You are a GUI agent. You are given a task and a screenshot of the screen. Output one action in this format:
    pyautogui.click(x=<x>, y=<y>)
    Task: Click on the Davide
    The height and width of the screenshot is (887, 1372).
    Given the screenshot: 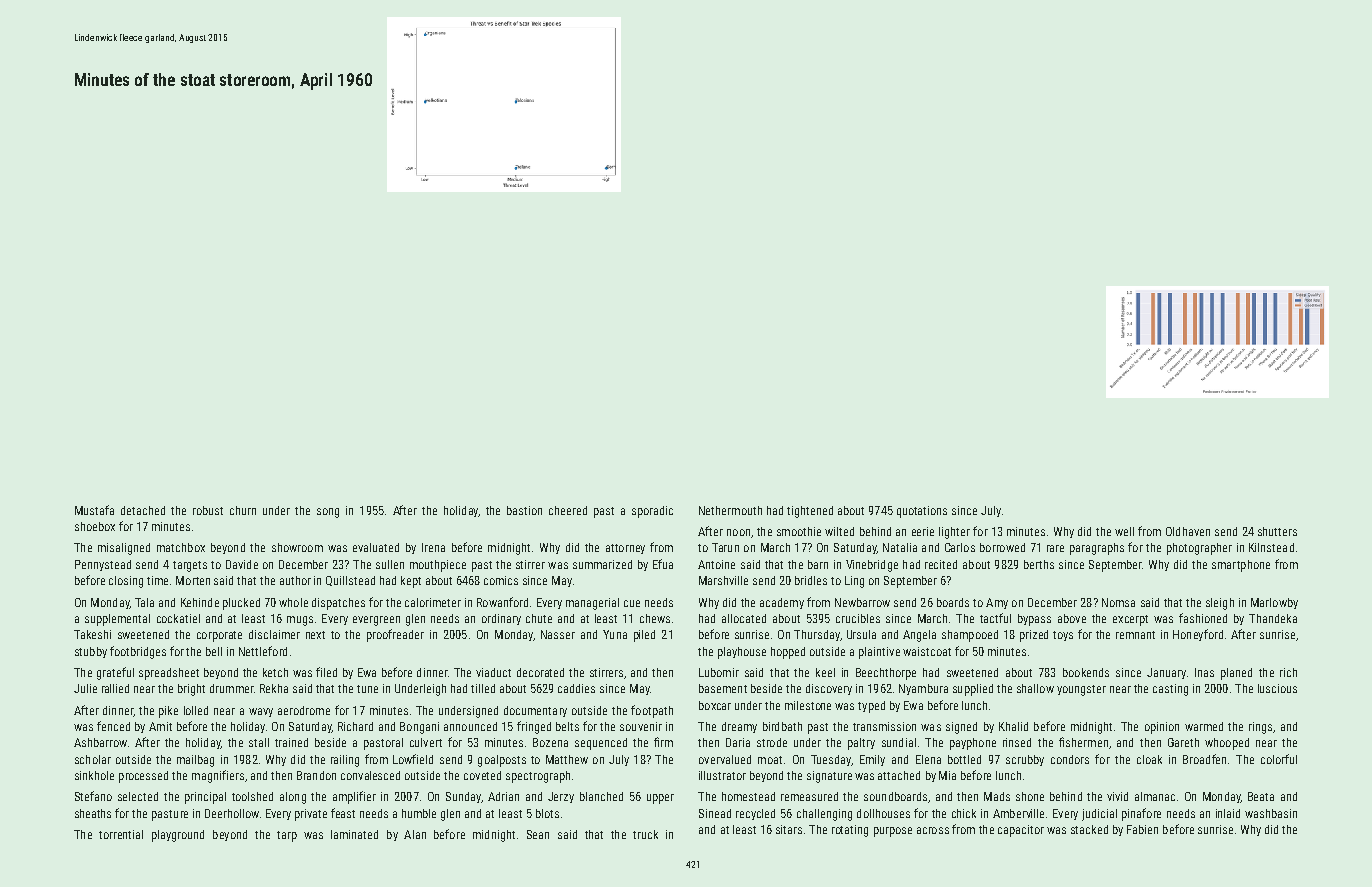 What is the action you would take?
    pyautogui.click(x=242, y=564)
